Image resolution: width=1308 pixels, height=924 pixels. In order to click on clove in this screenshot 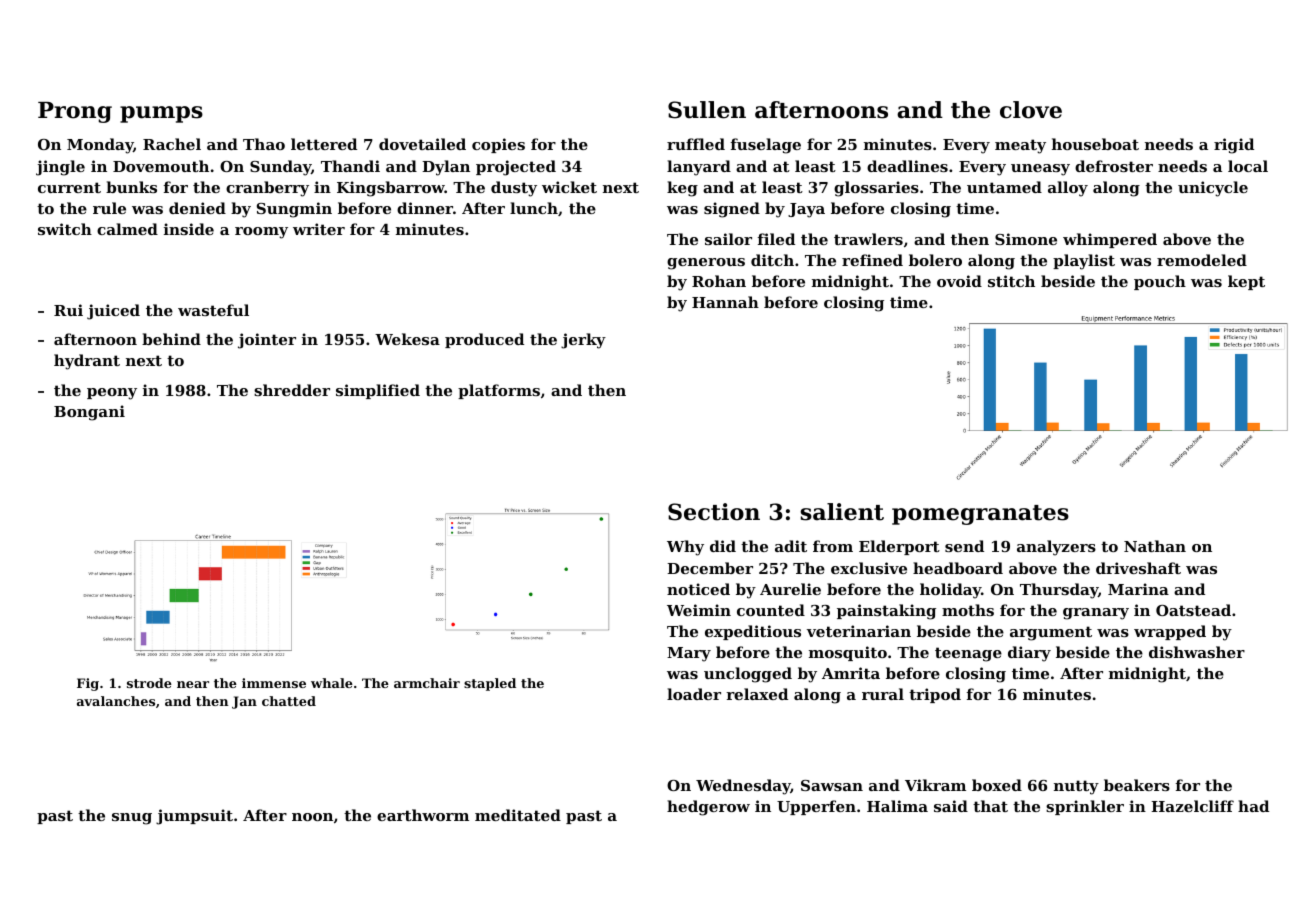, I will do `click(1031, 110)`.
